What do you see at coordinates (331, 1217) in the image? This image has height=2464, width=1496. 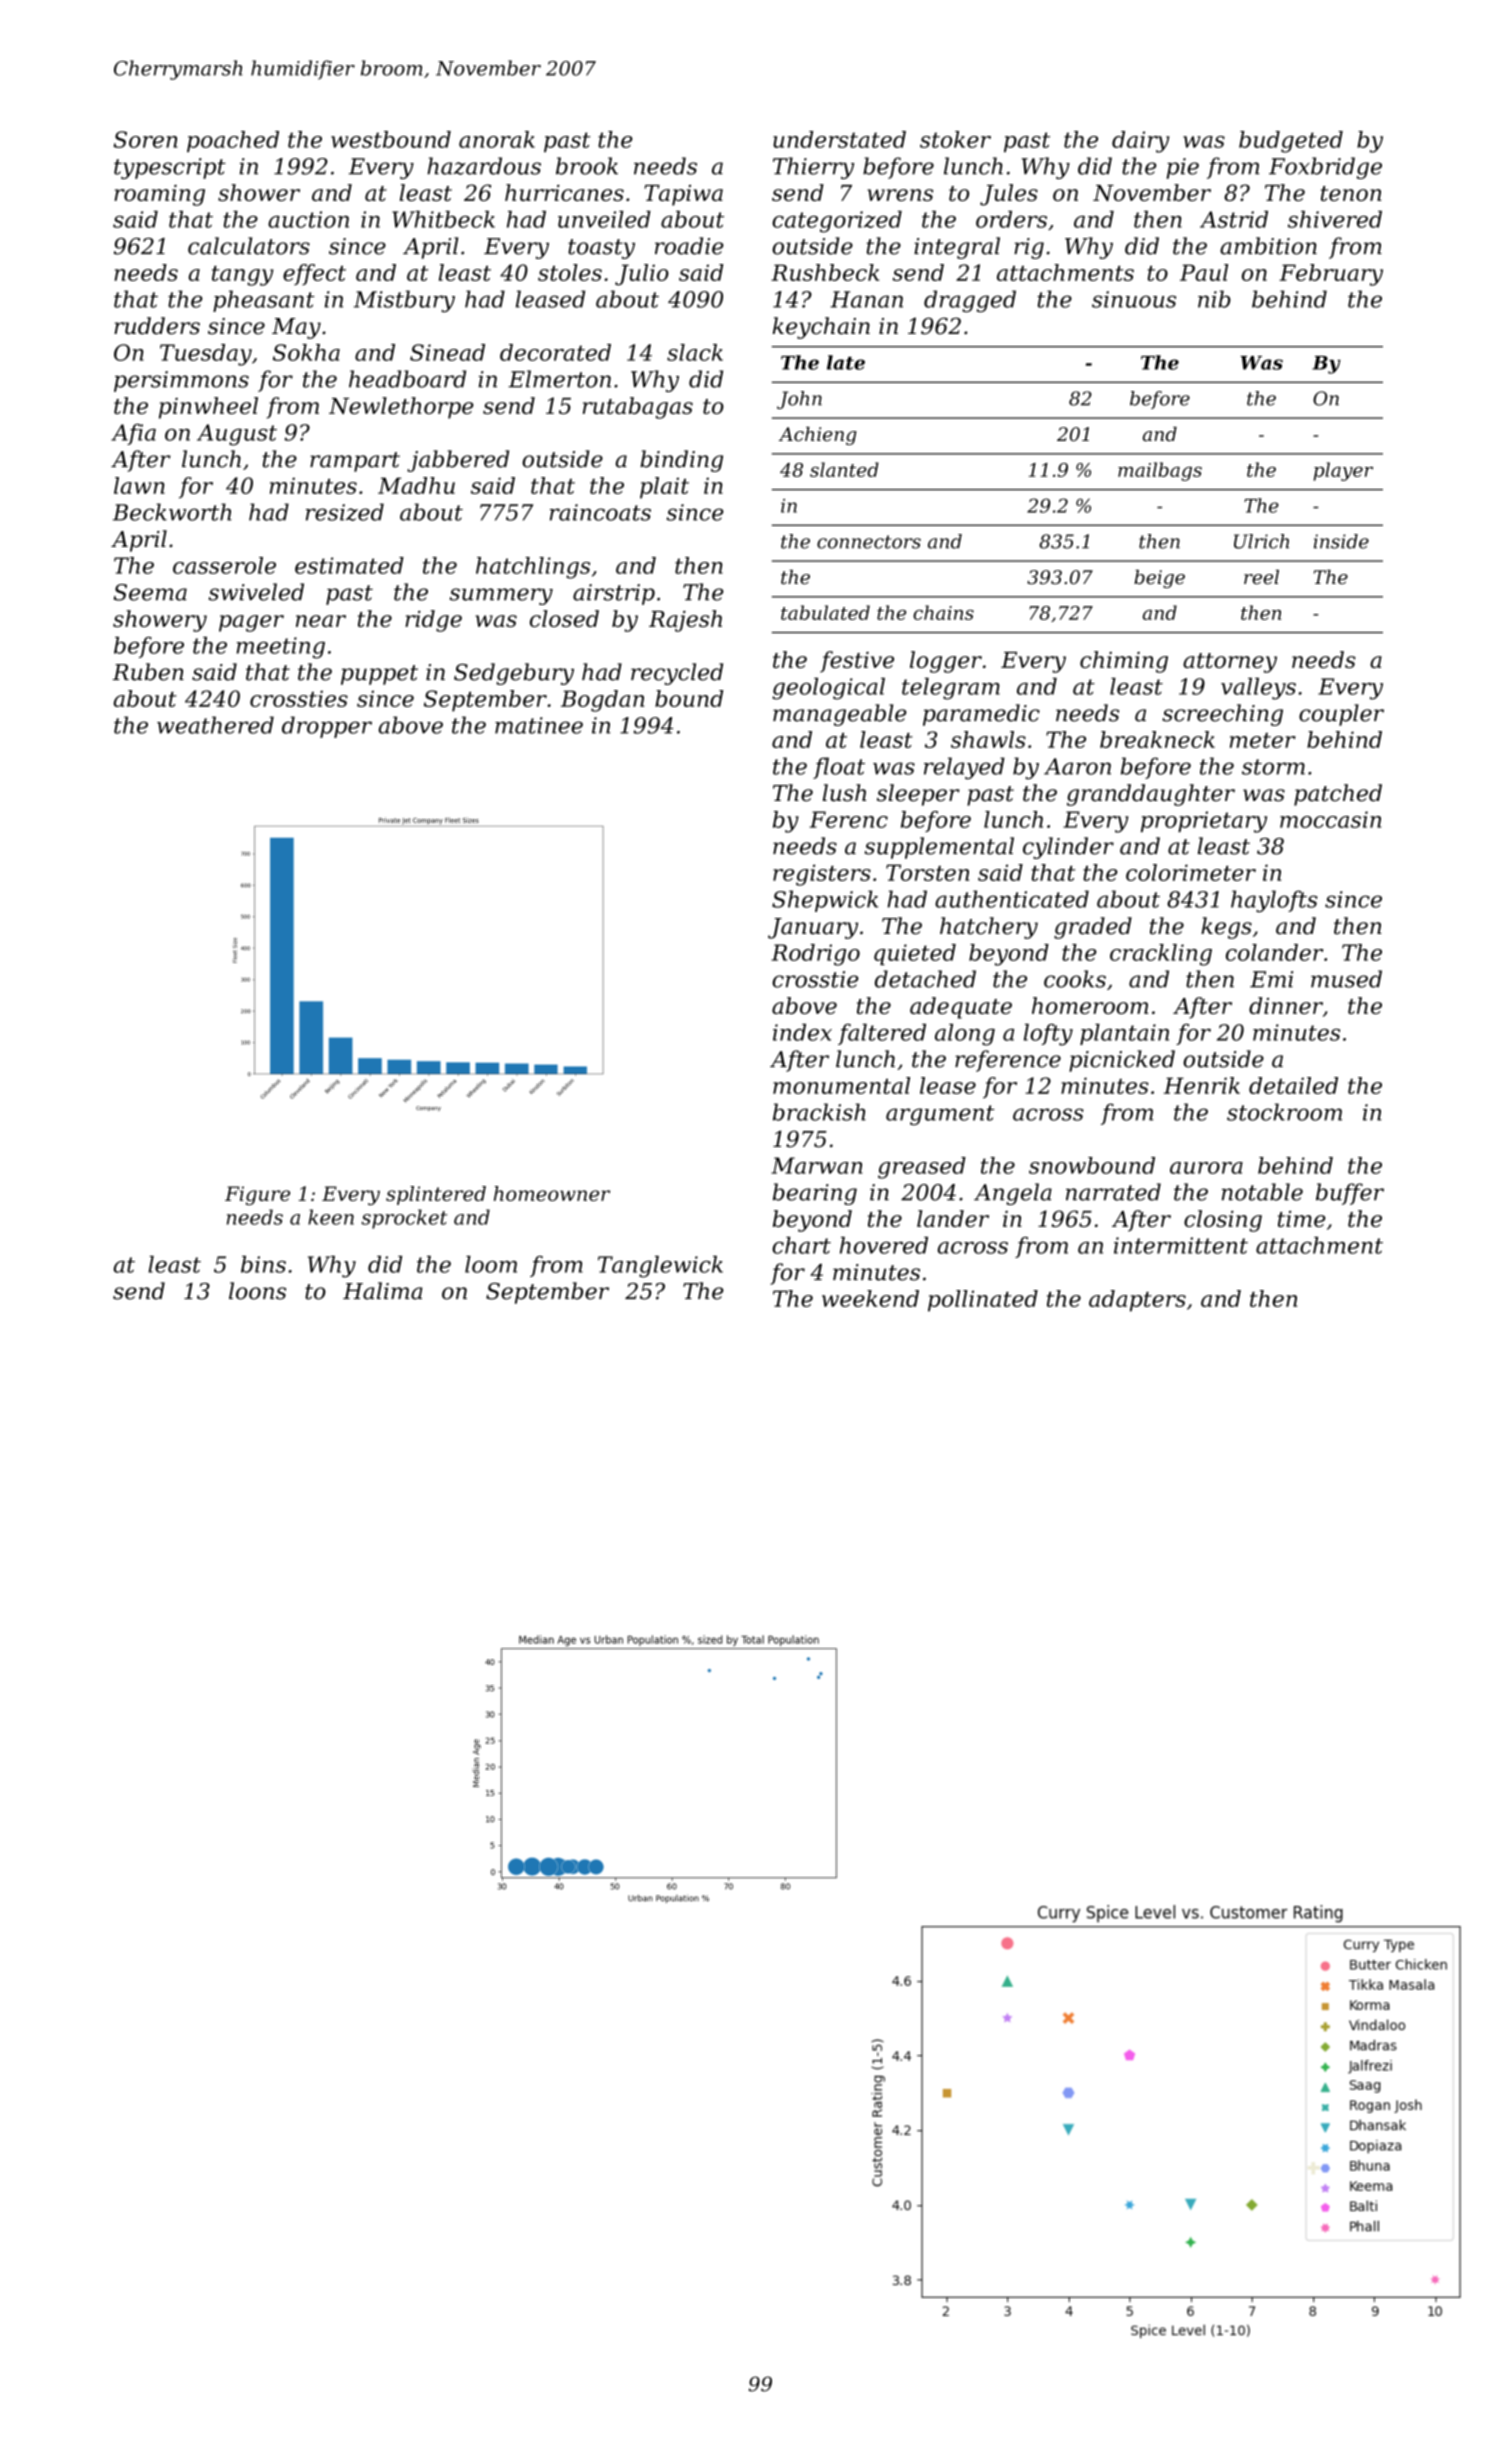 I see `keen` at bounding box center [331, 1217].
